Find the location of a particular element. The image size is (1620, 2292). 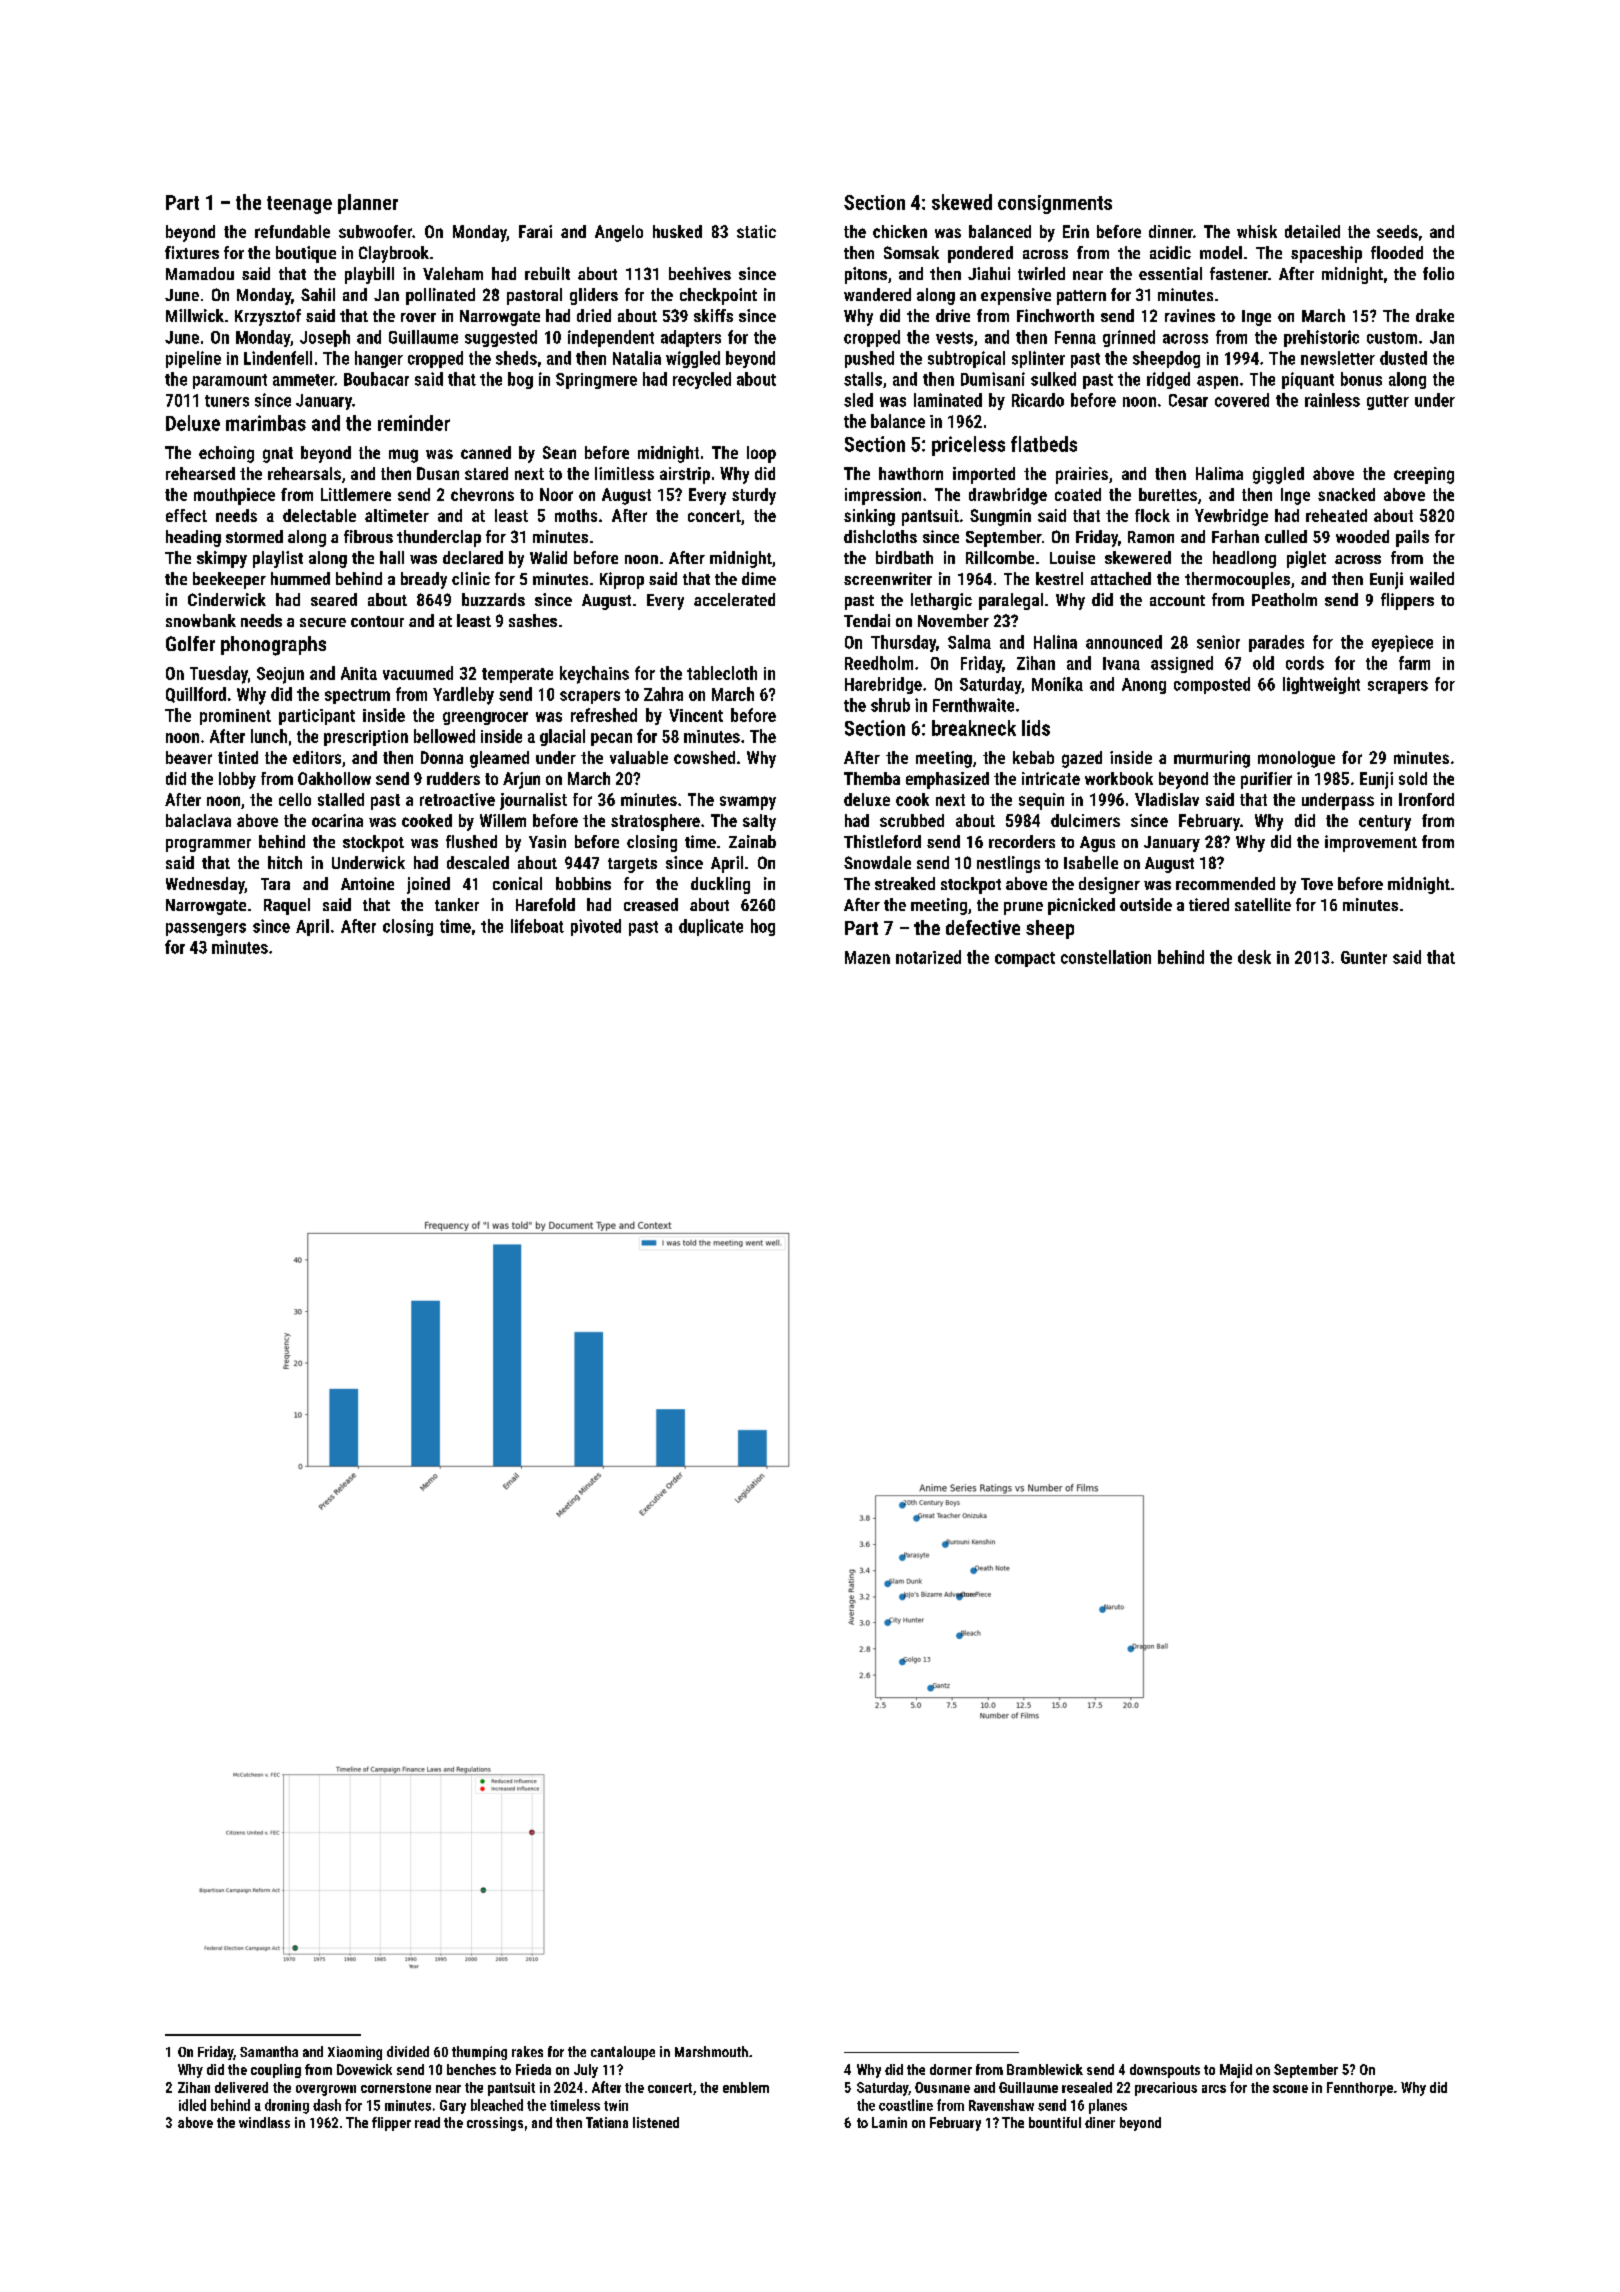

divided is located at coordinates (408, 2051).
